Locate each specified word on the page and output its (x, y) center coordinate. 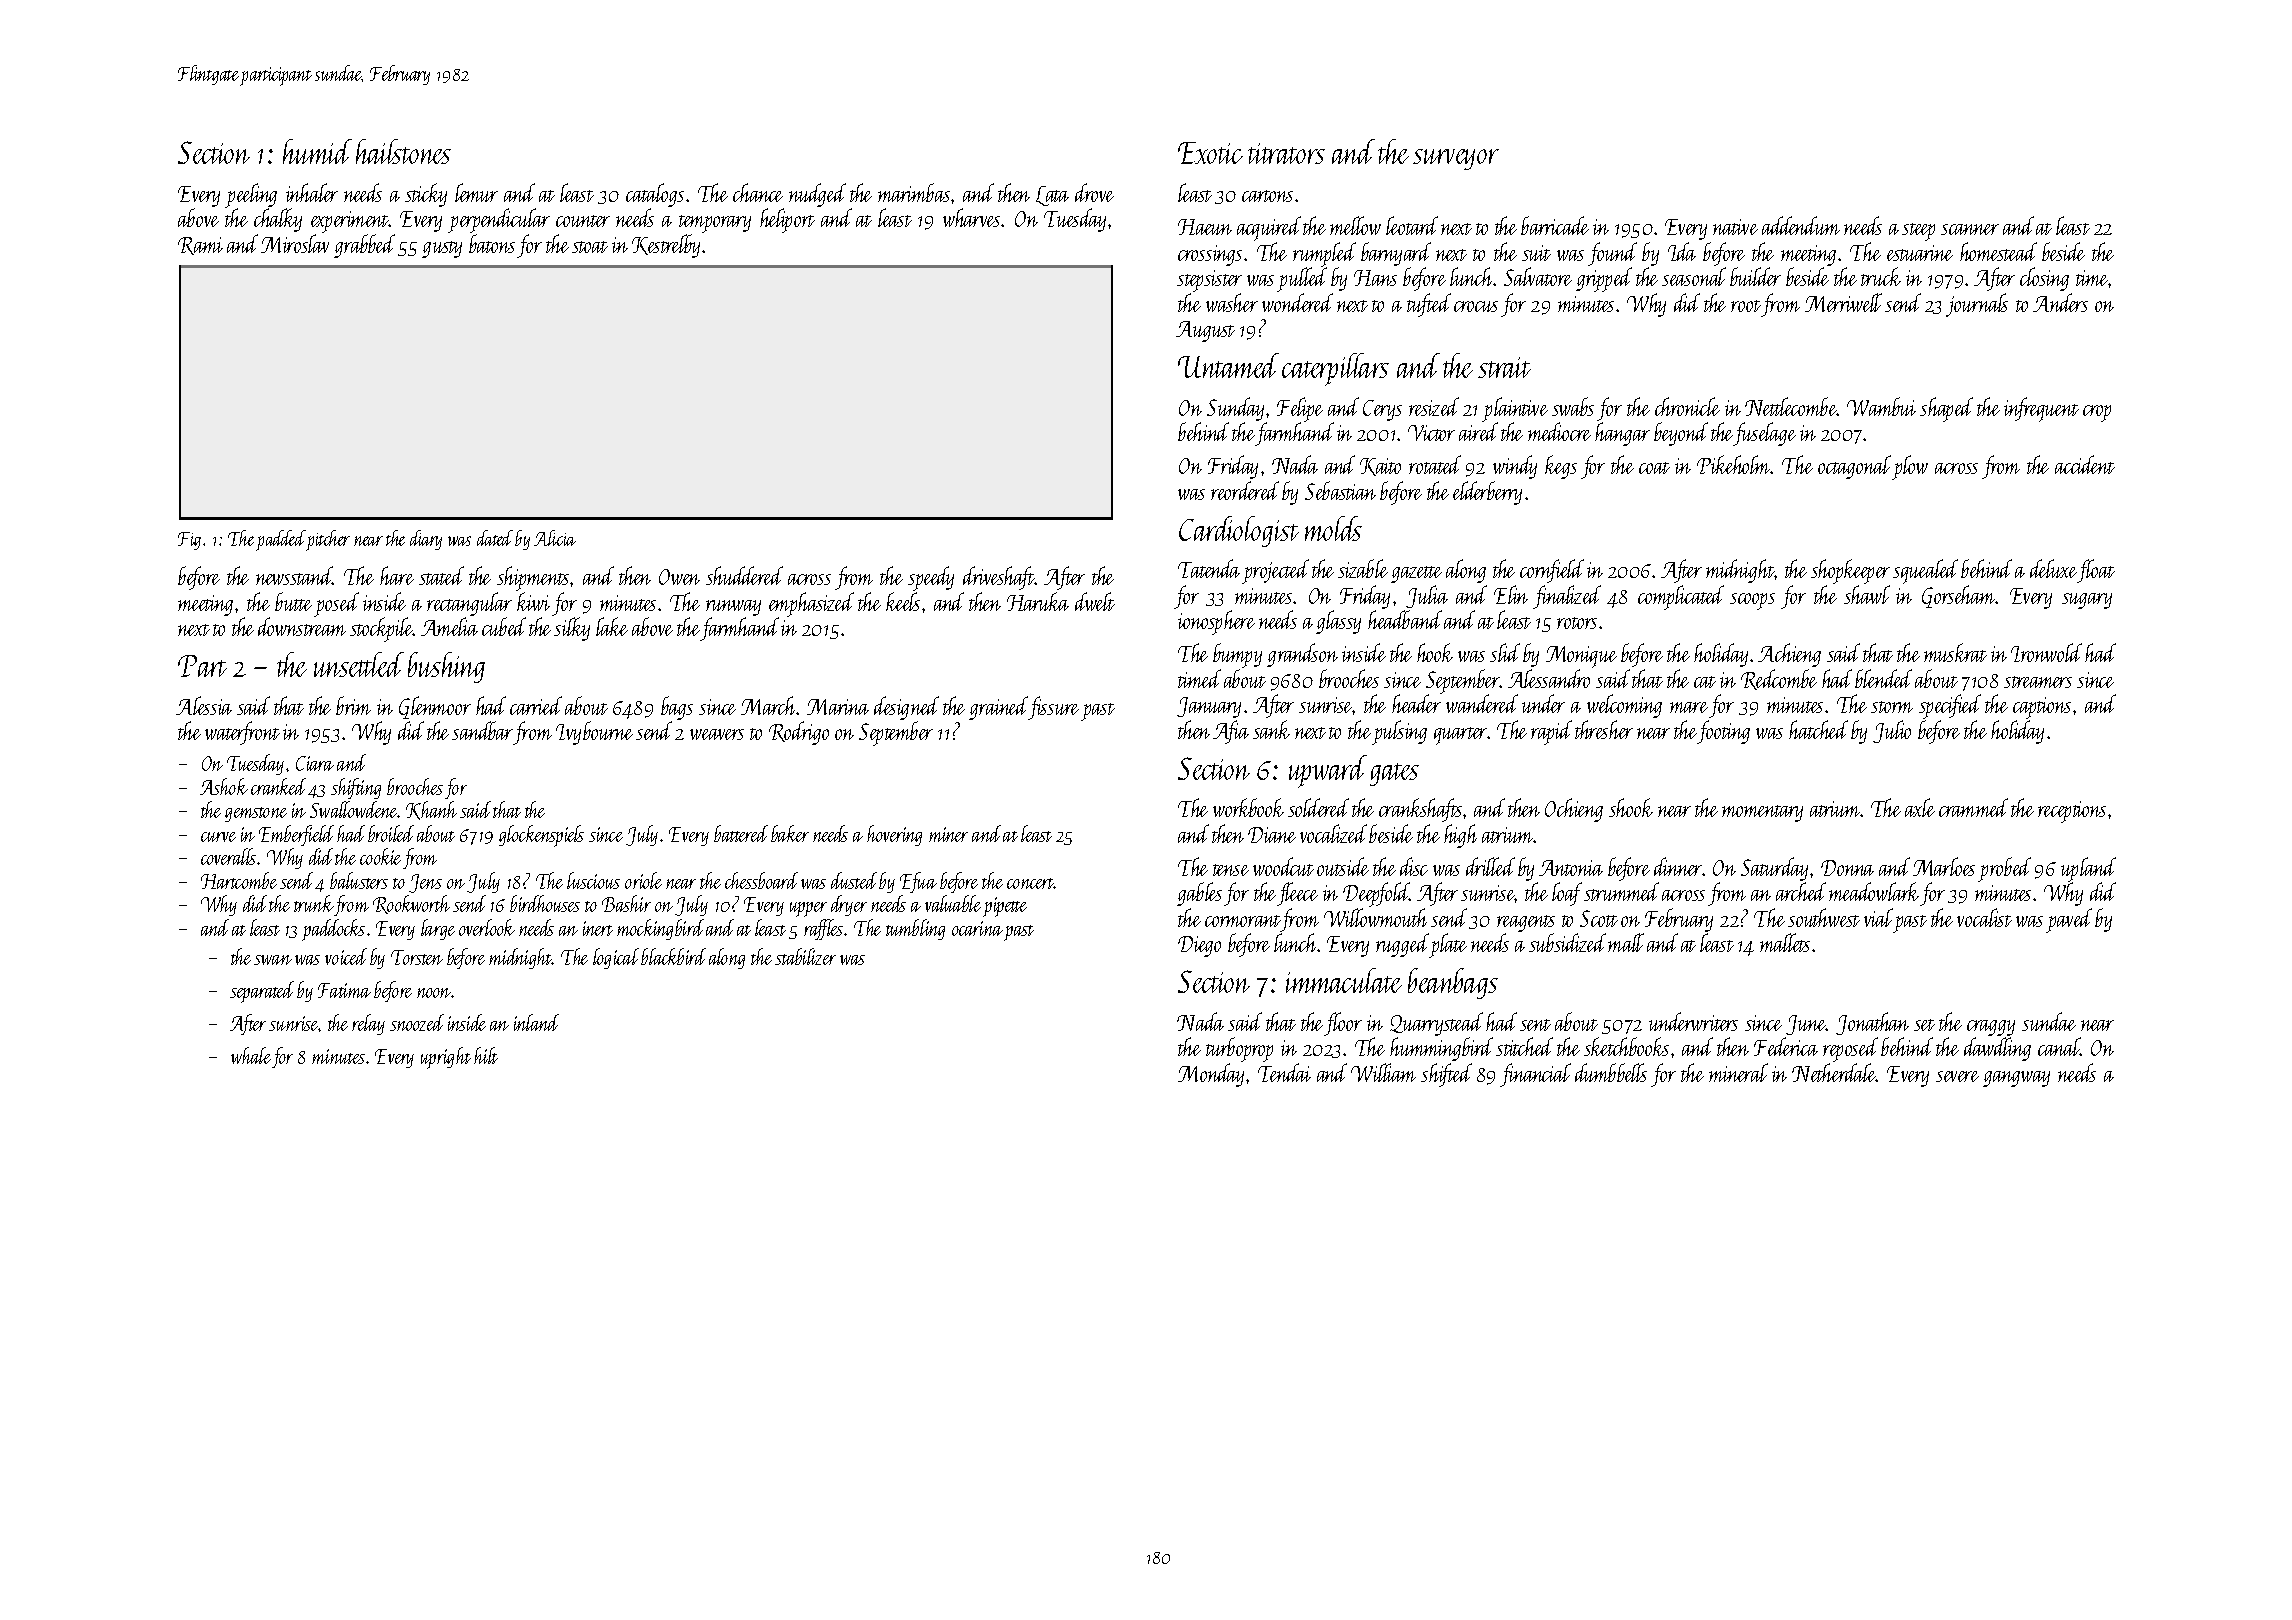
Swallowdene (354, 809)
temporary (715, 224)
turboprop (1239, 1049)
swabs (1573, 406)
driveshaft (999, 578)
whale (251, 1055)
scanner (1970, 229)
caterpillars (1335, 369)
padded (281, 540)
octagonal (1854, 467)
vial (1878, 917)
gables (1199, 894)
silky (572, 629)
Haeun (1205, 227)
